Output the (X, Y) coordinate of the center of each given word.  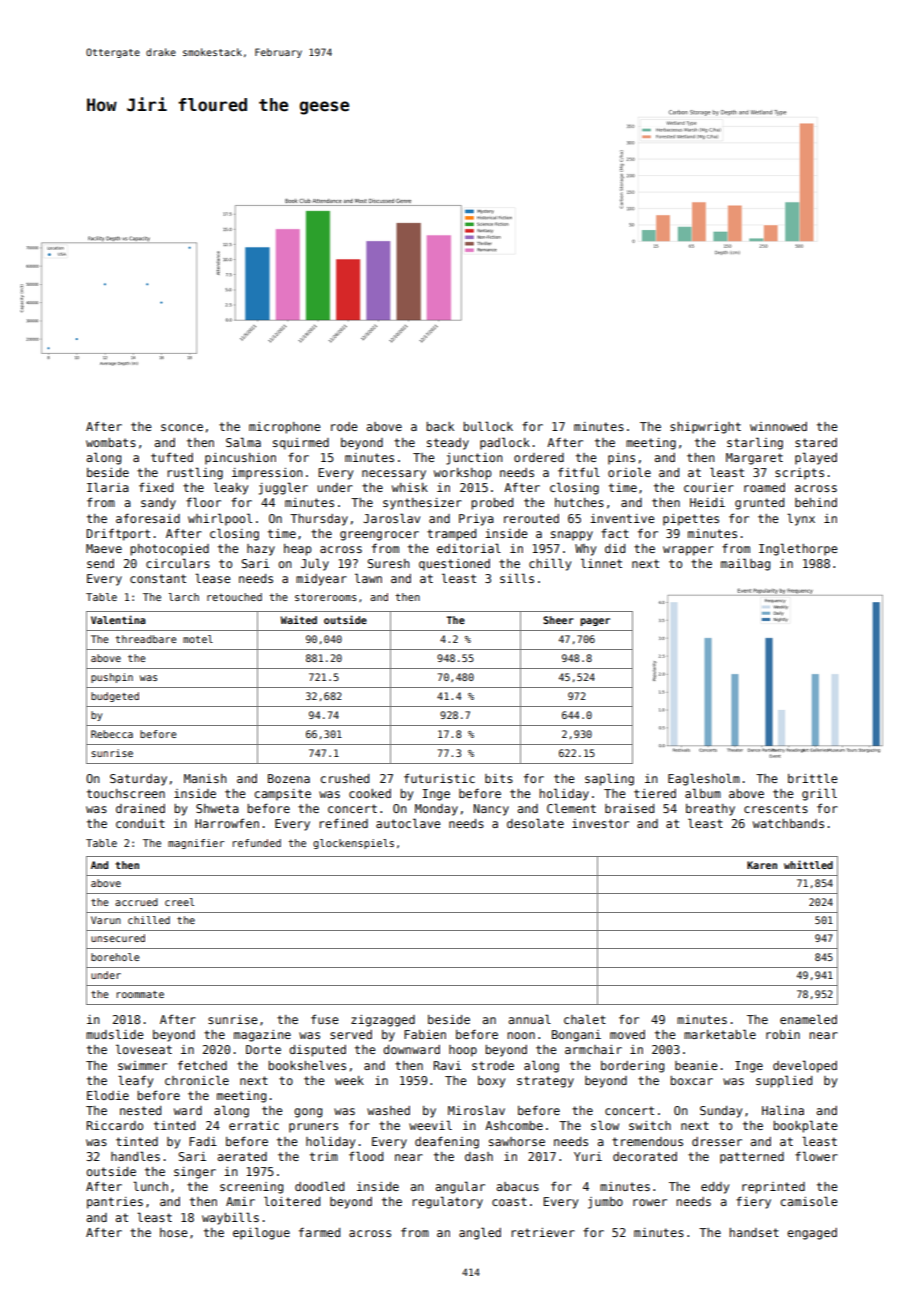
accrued (136, 902)
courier (709, 487)
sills (517, 578)
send (100, 563)
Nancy (491, 810)
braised (629, 808)
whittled (808, 864)
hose (174, 1232)
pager (595, 622)
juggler (283, 488)
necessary (394, 475)
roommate (140, 994)
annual (529, 1019)
